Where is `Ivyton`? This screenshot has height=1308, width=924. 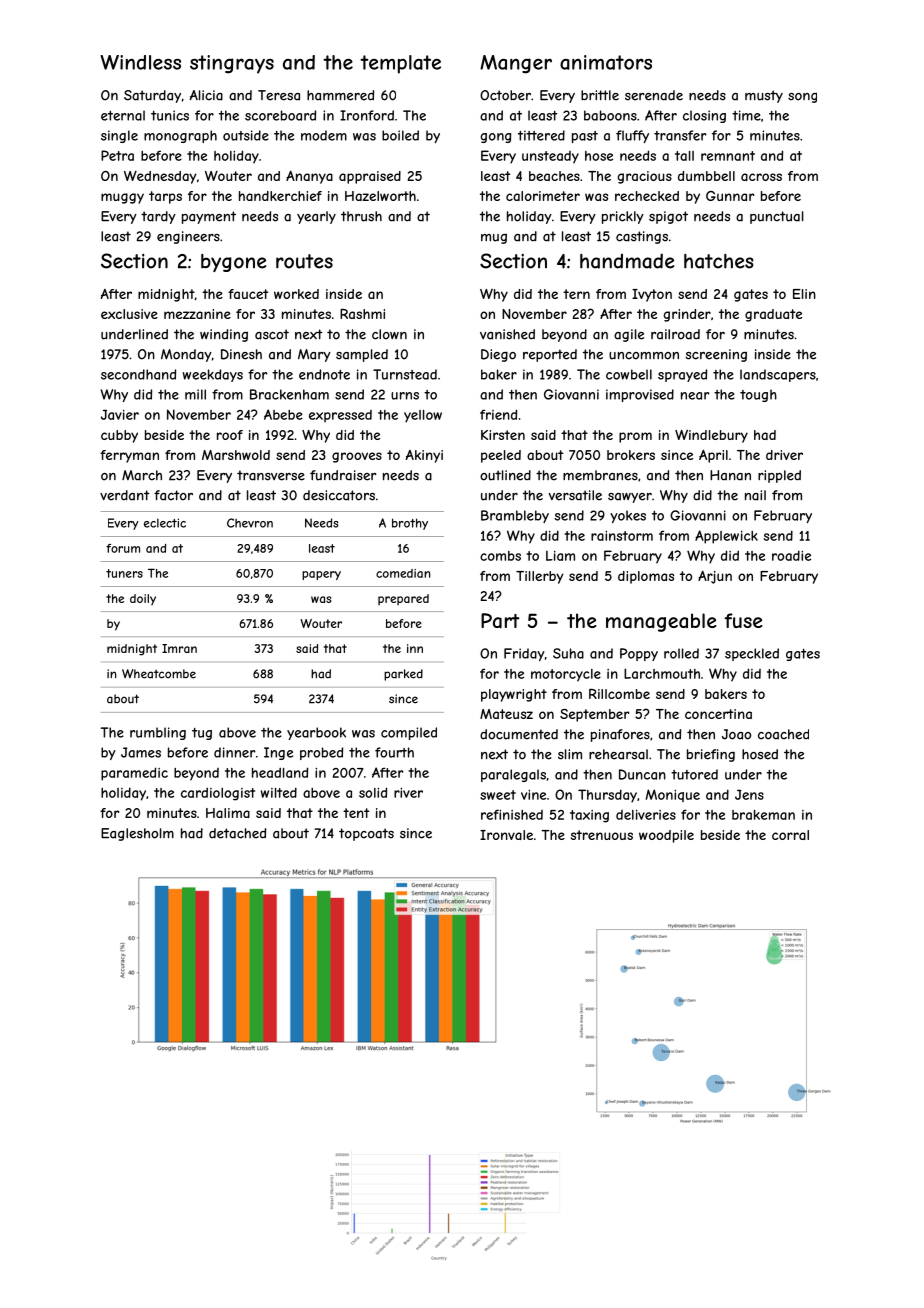 Ivyton is located at coordinates (652, 295).
